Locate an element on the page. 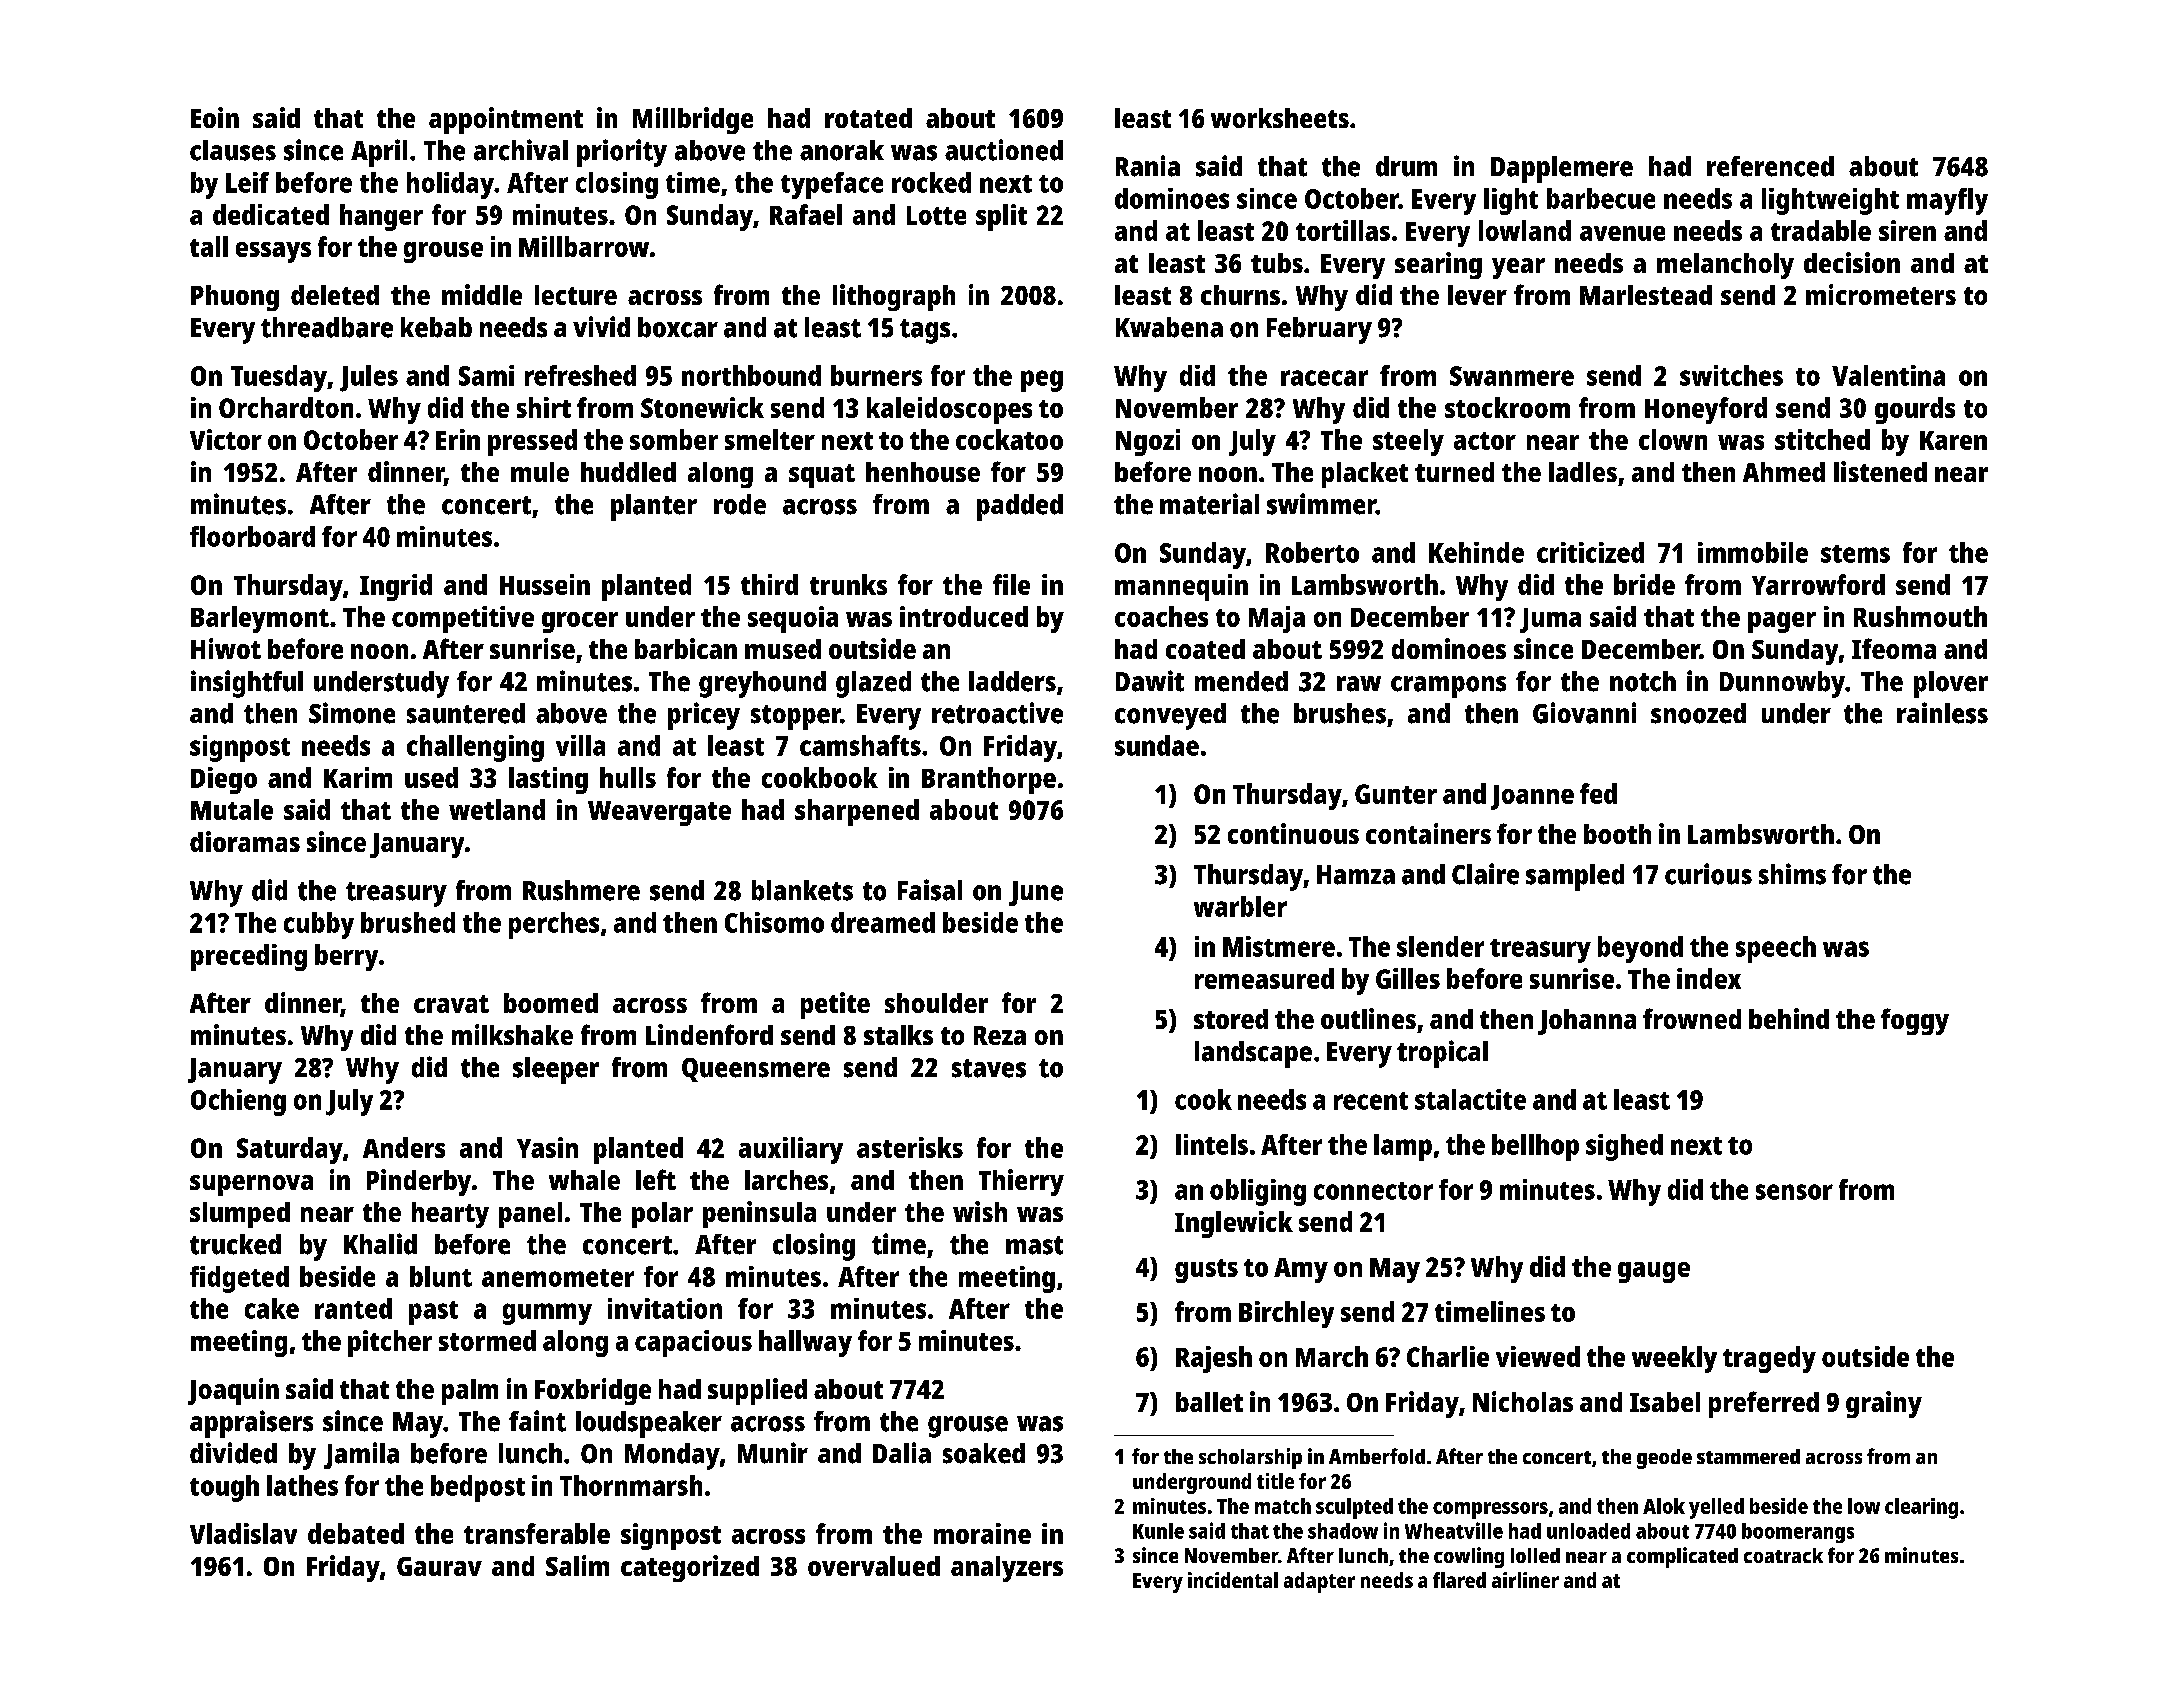 Image resolution: width=2178 pixels, height=1683 pixels. Anders is located at coordinates (404, 1147).
